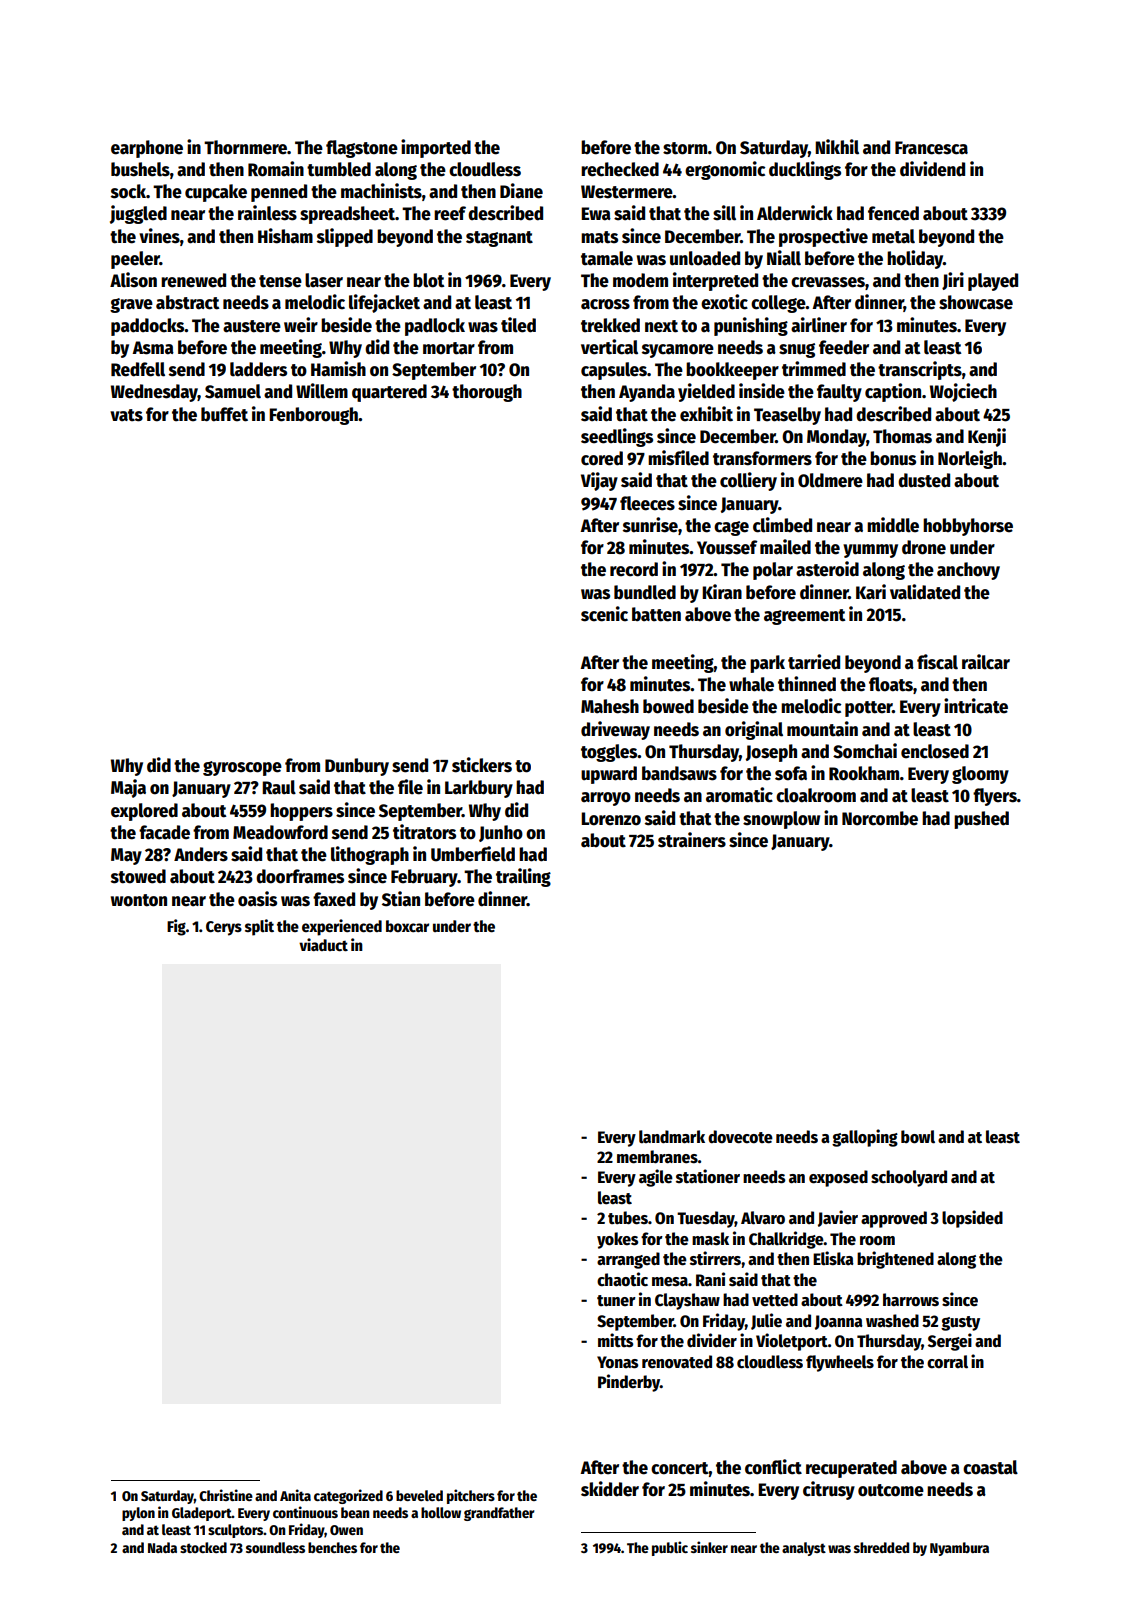 The image size is (1133, 1603). Describe the element at coordinates (959, 1549) in the document. I see `Nyambura` at that location.
